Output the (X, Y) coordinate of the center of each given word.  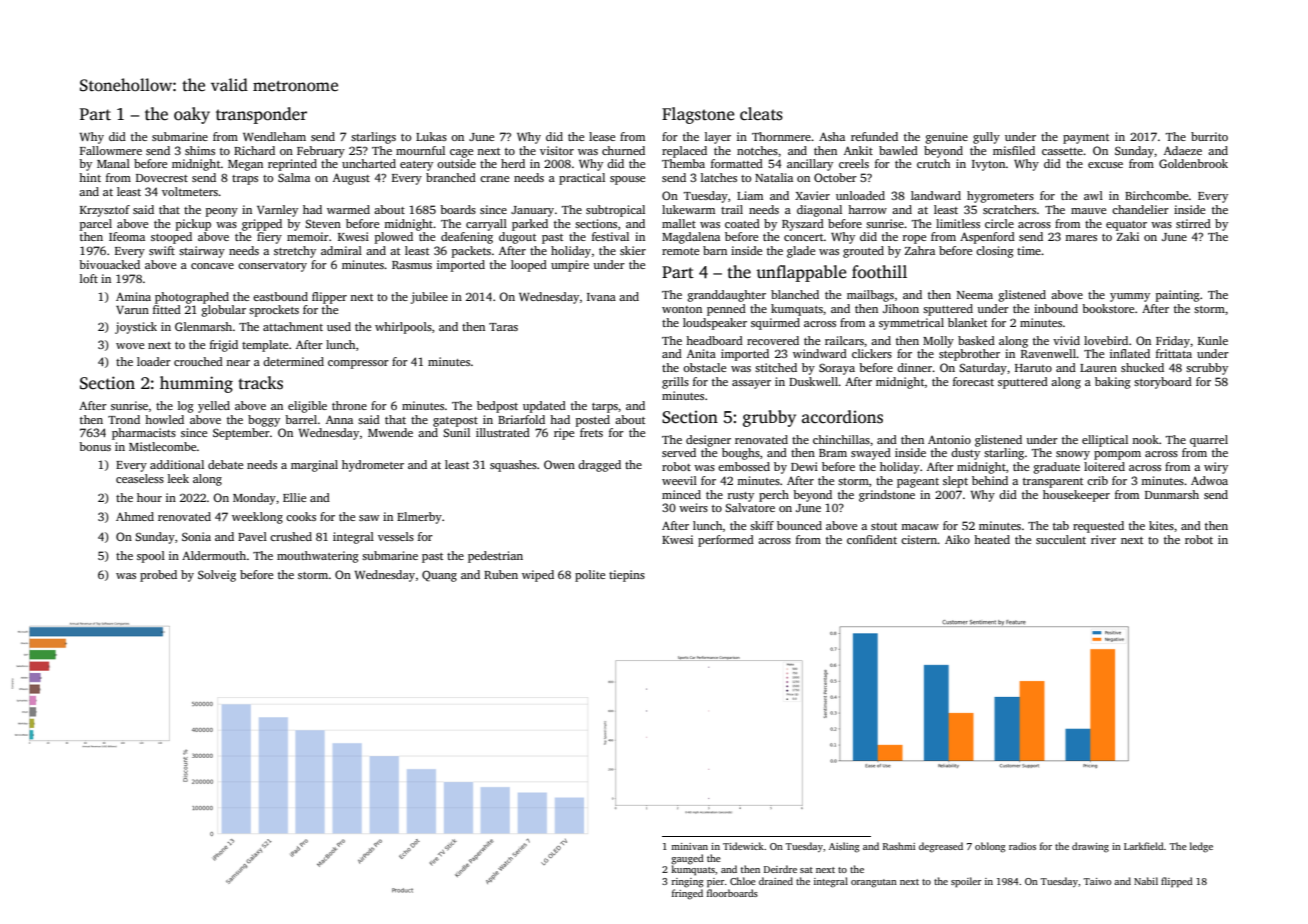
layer (718, 138)
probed (158, 576)
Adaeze (1183, 150)
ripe (564, 434)
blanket (967, 322)
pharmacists (144, 434)
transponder (261, 115)
